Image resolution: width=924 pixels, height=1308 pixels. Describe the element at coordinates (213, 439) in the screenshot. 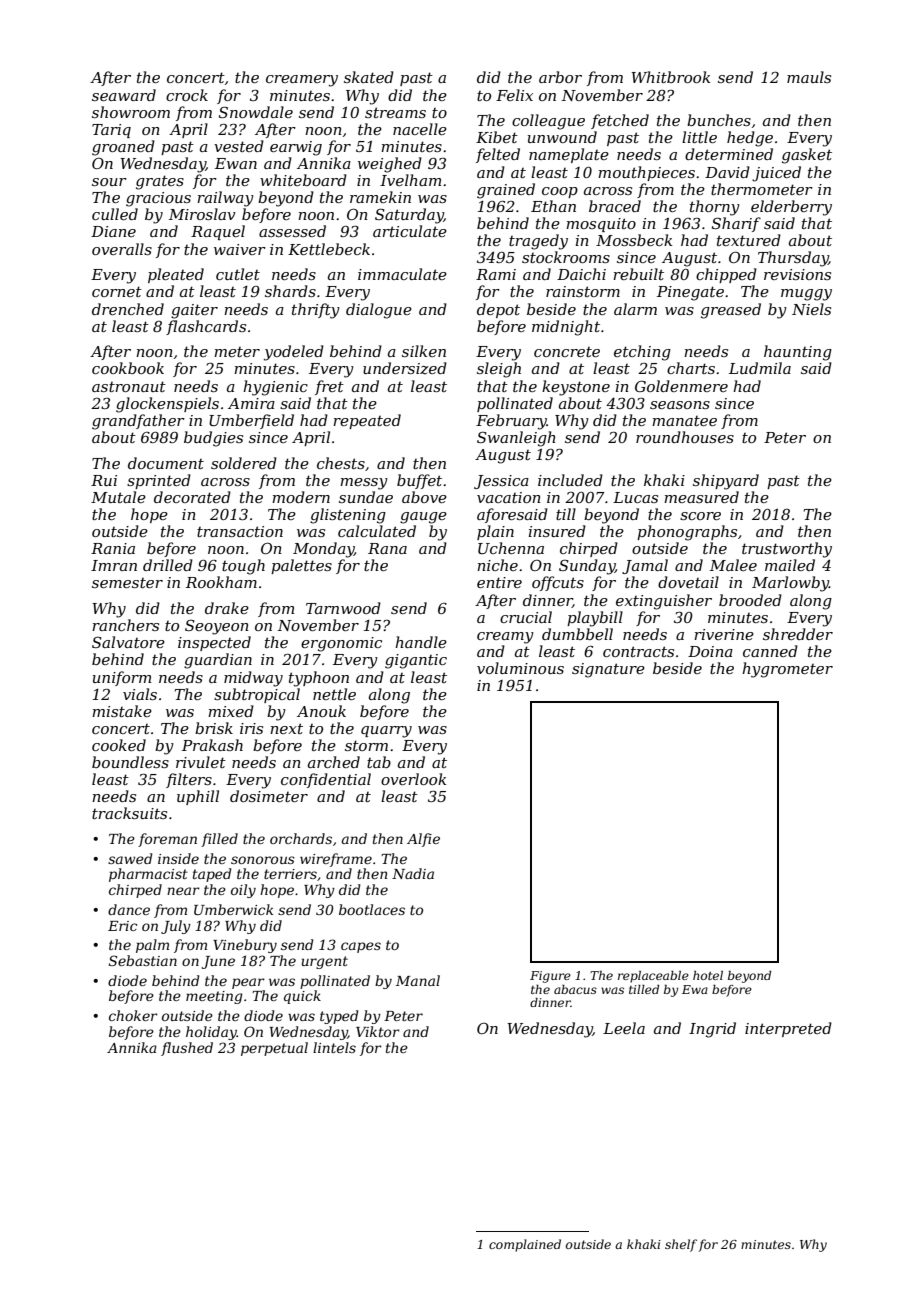

I see `budgies` at that location.
